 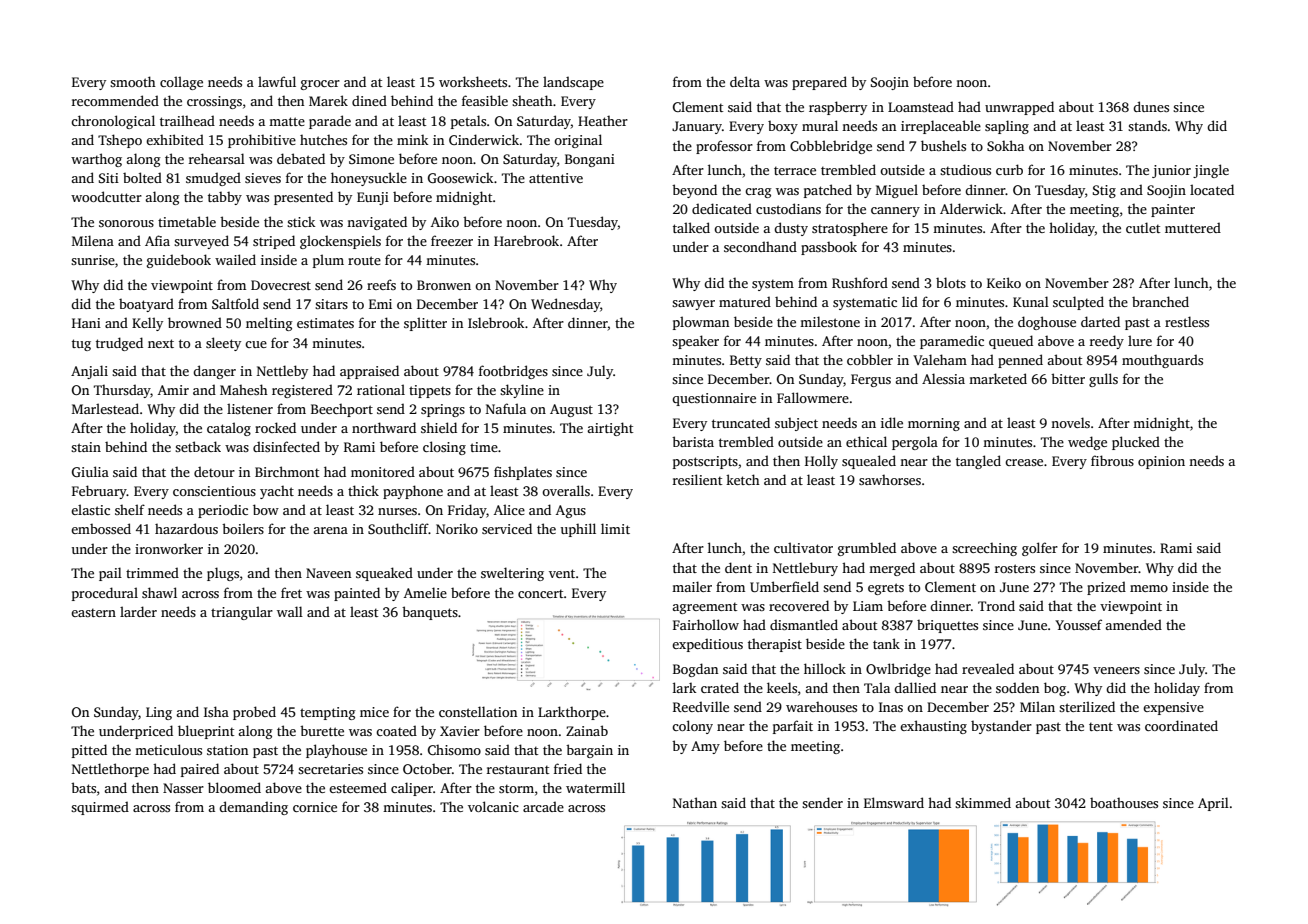 I want to click on cornice, so click(x=315, y=807).
